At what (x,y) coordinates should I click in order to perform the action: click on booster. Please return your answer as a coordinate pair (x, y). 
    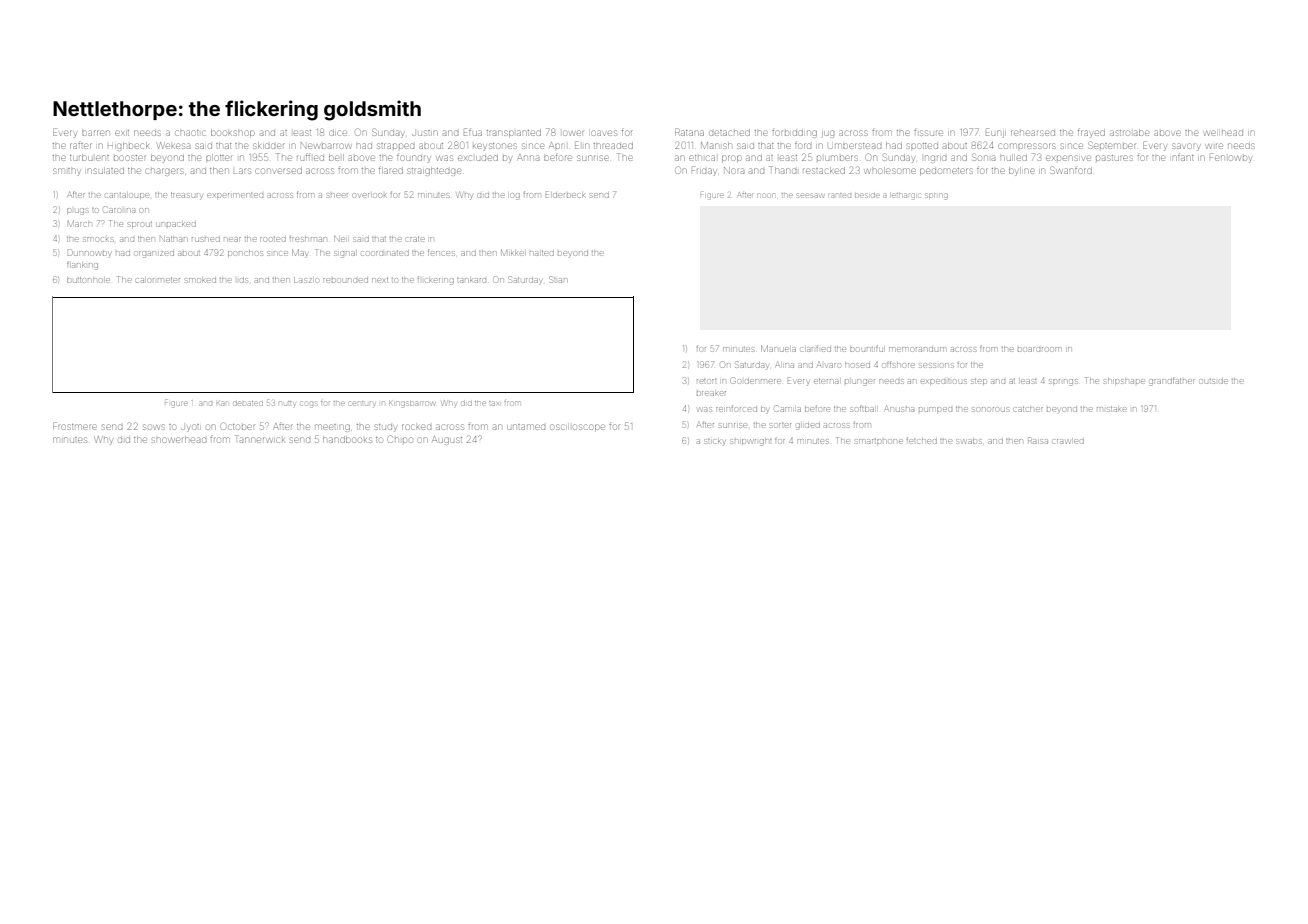
    Looking at the image, I should click on (129, 158).
